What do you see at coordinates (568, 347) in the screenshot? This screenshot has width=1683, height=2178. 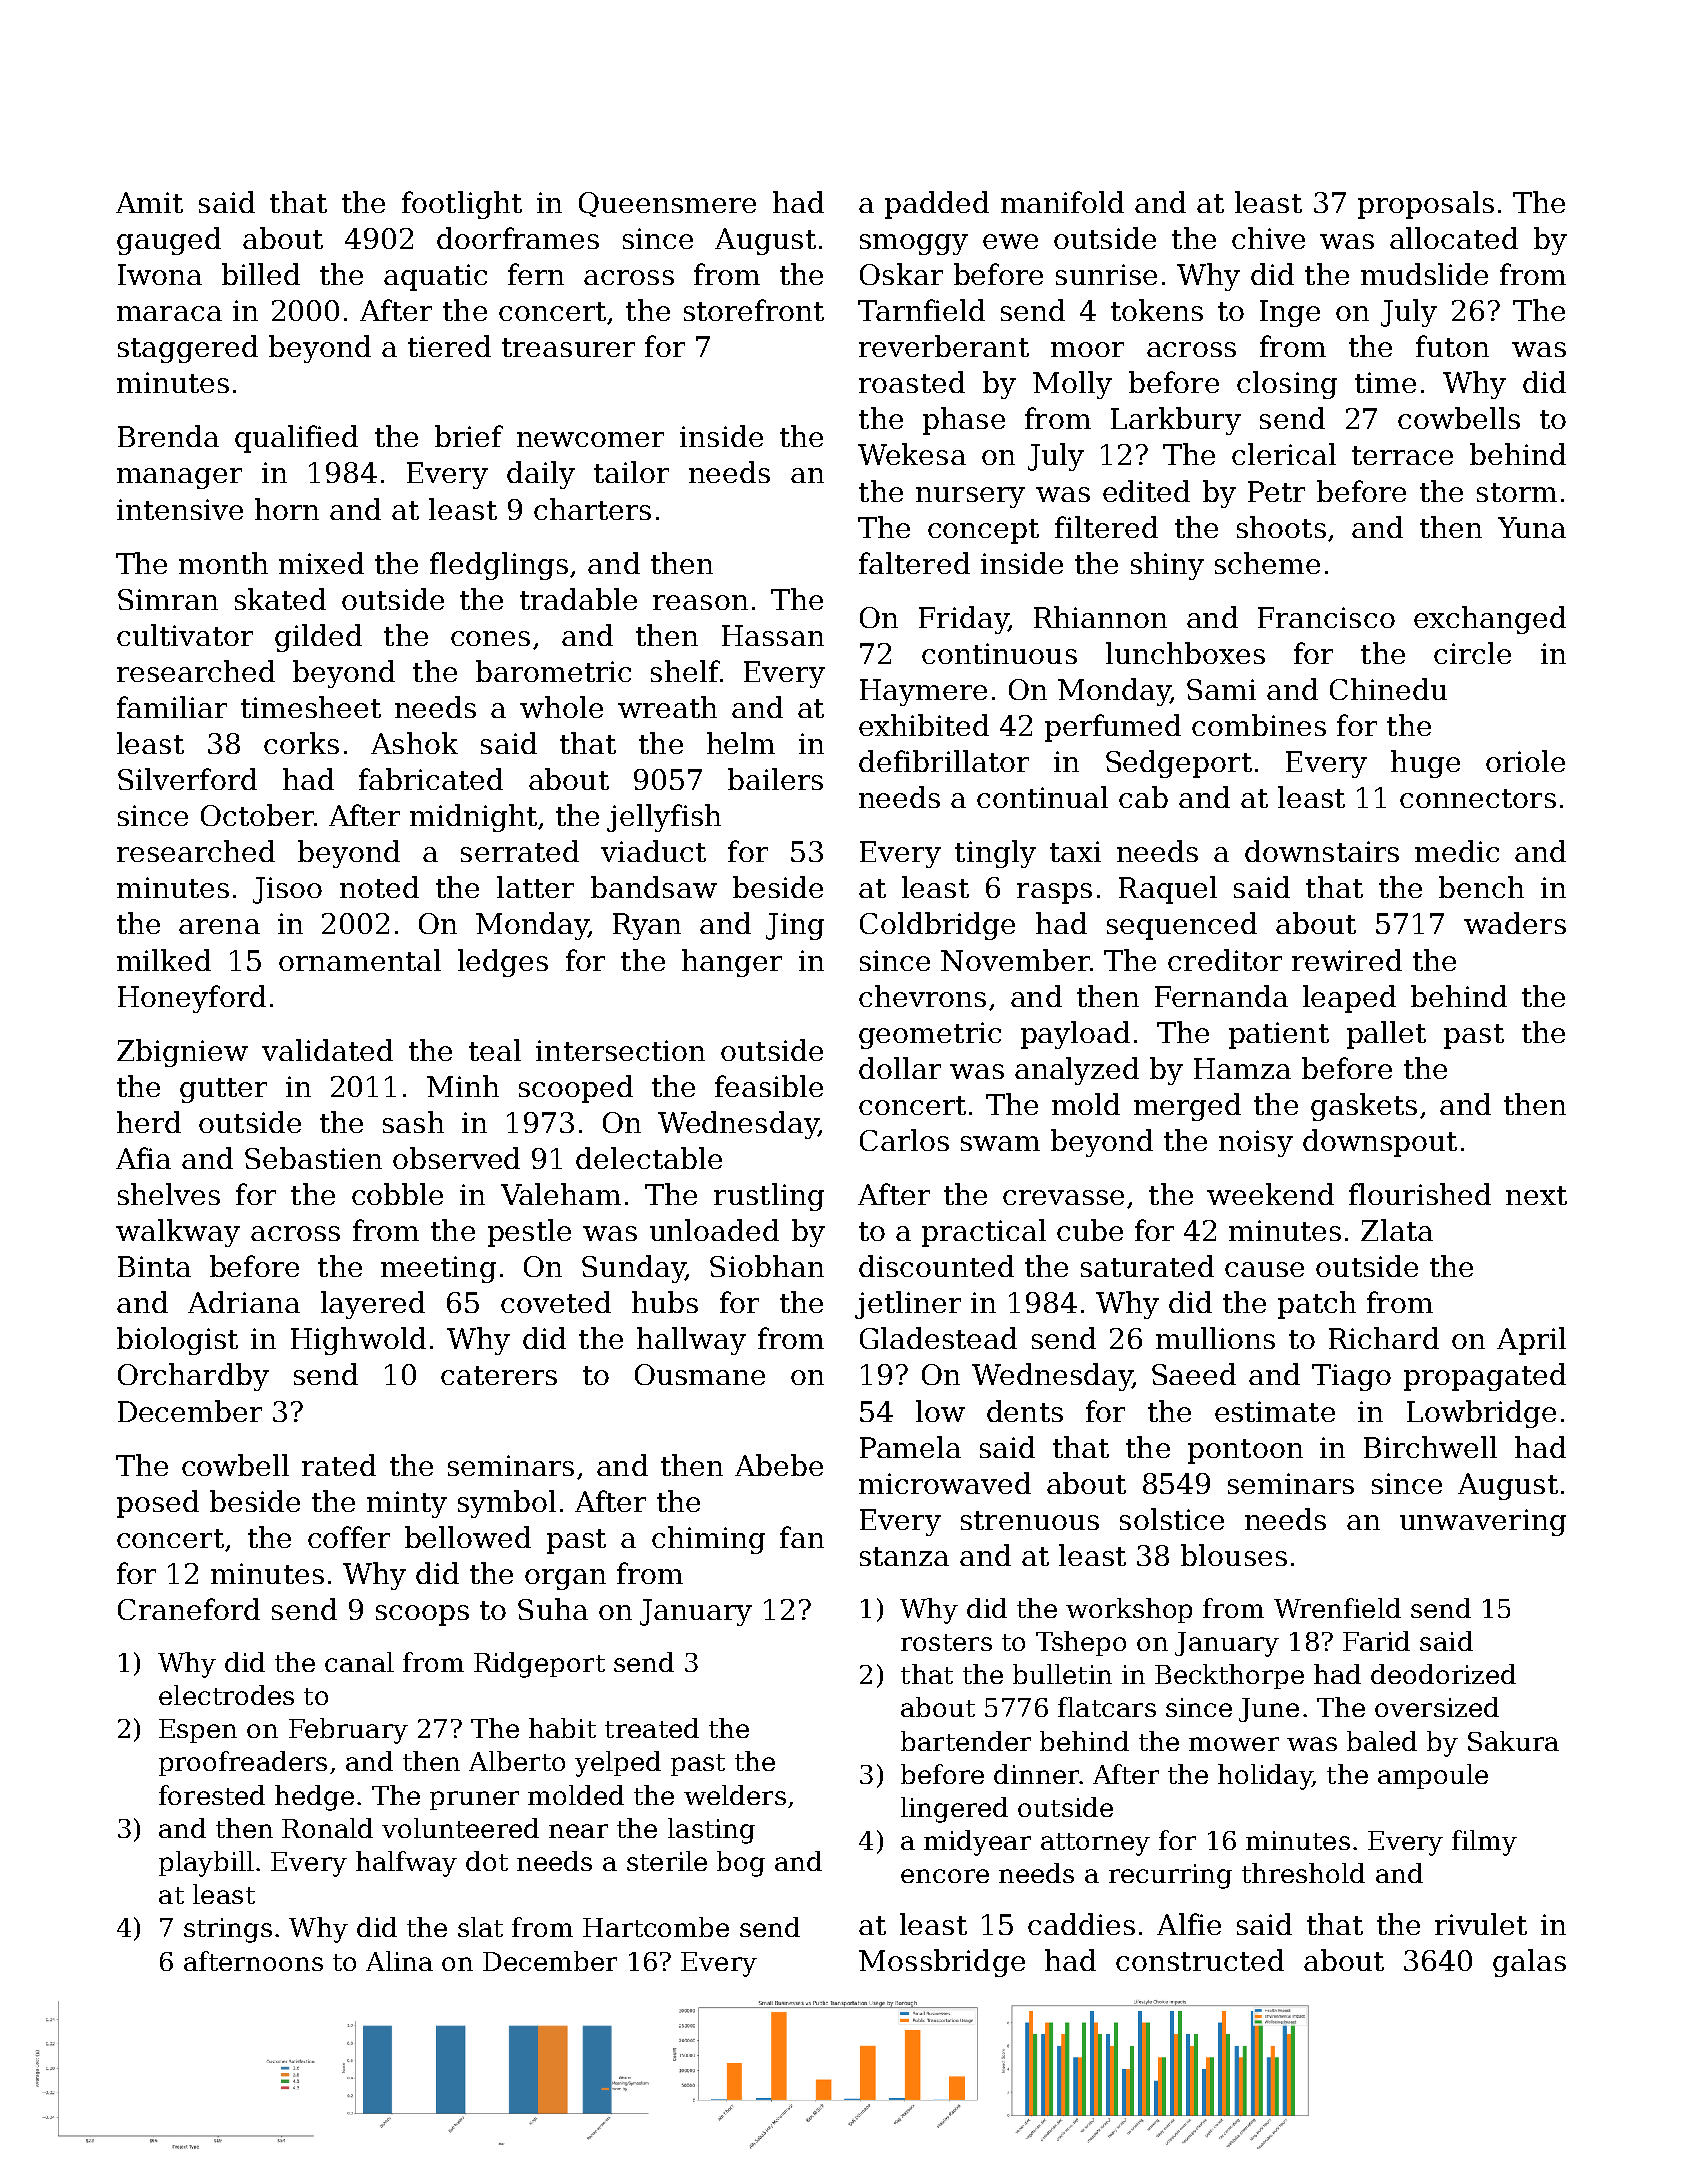 I see `treasurer` at bounding box center [568, 347].
